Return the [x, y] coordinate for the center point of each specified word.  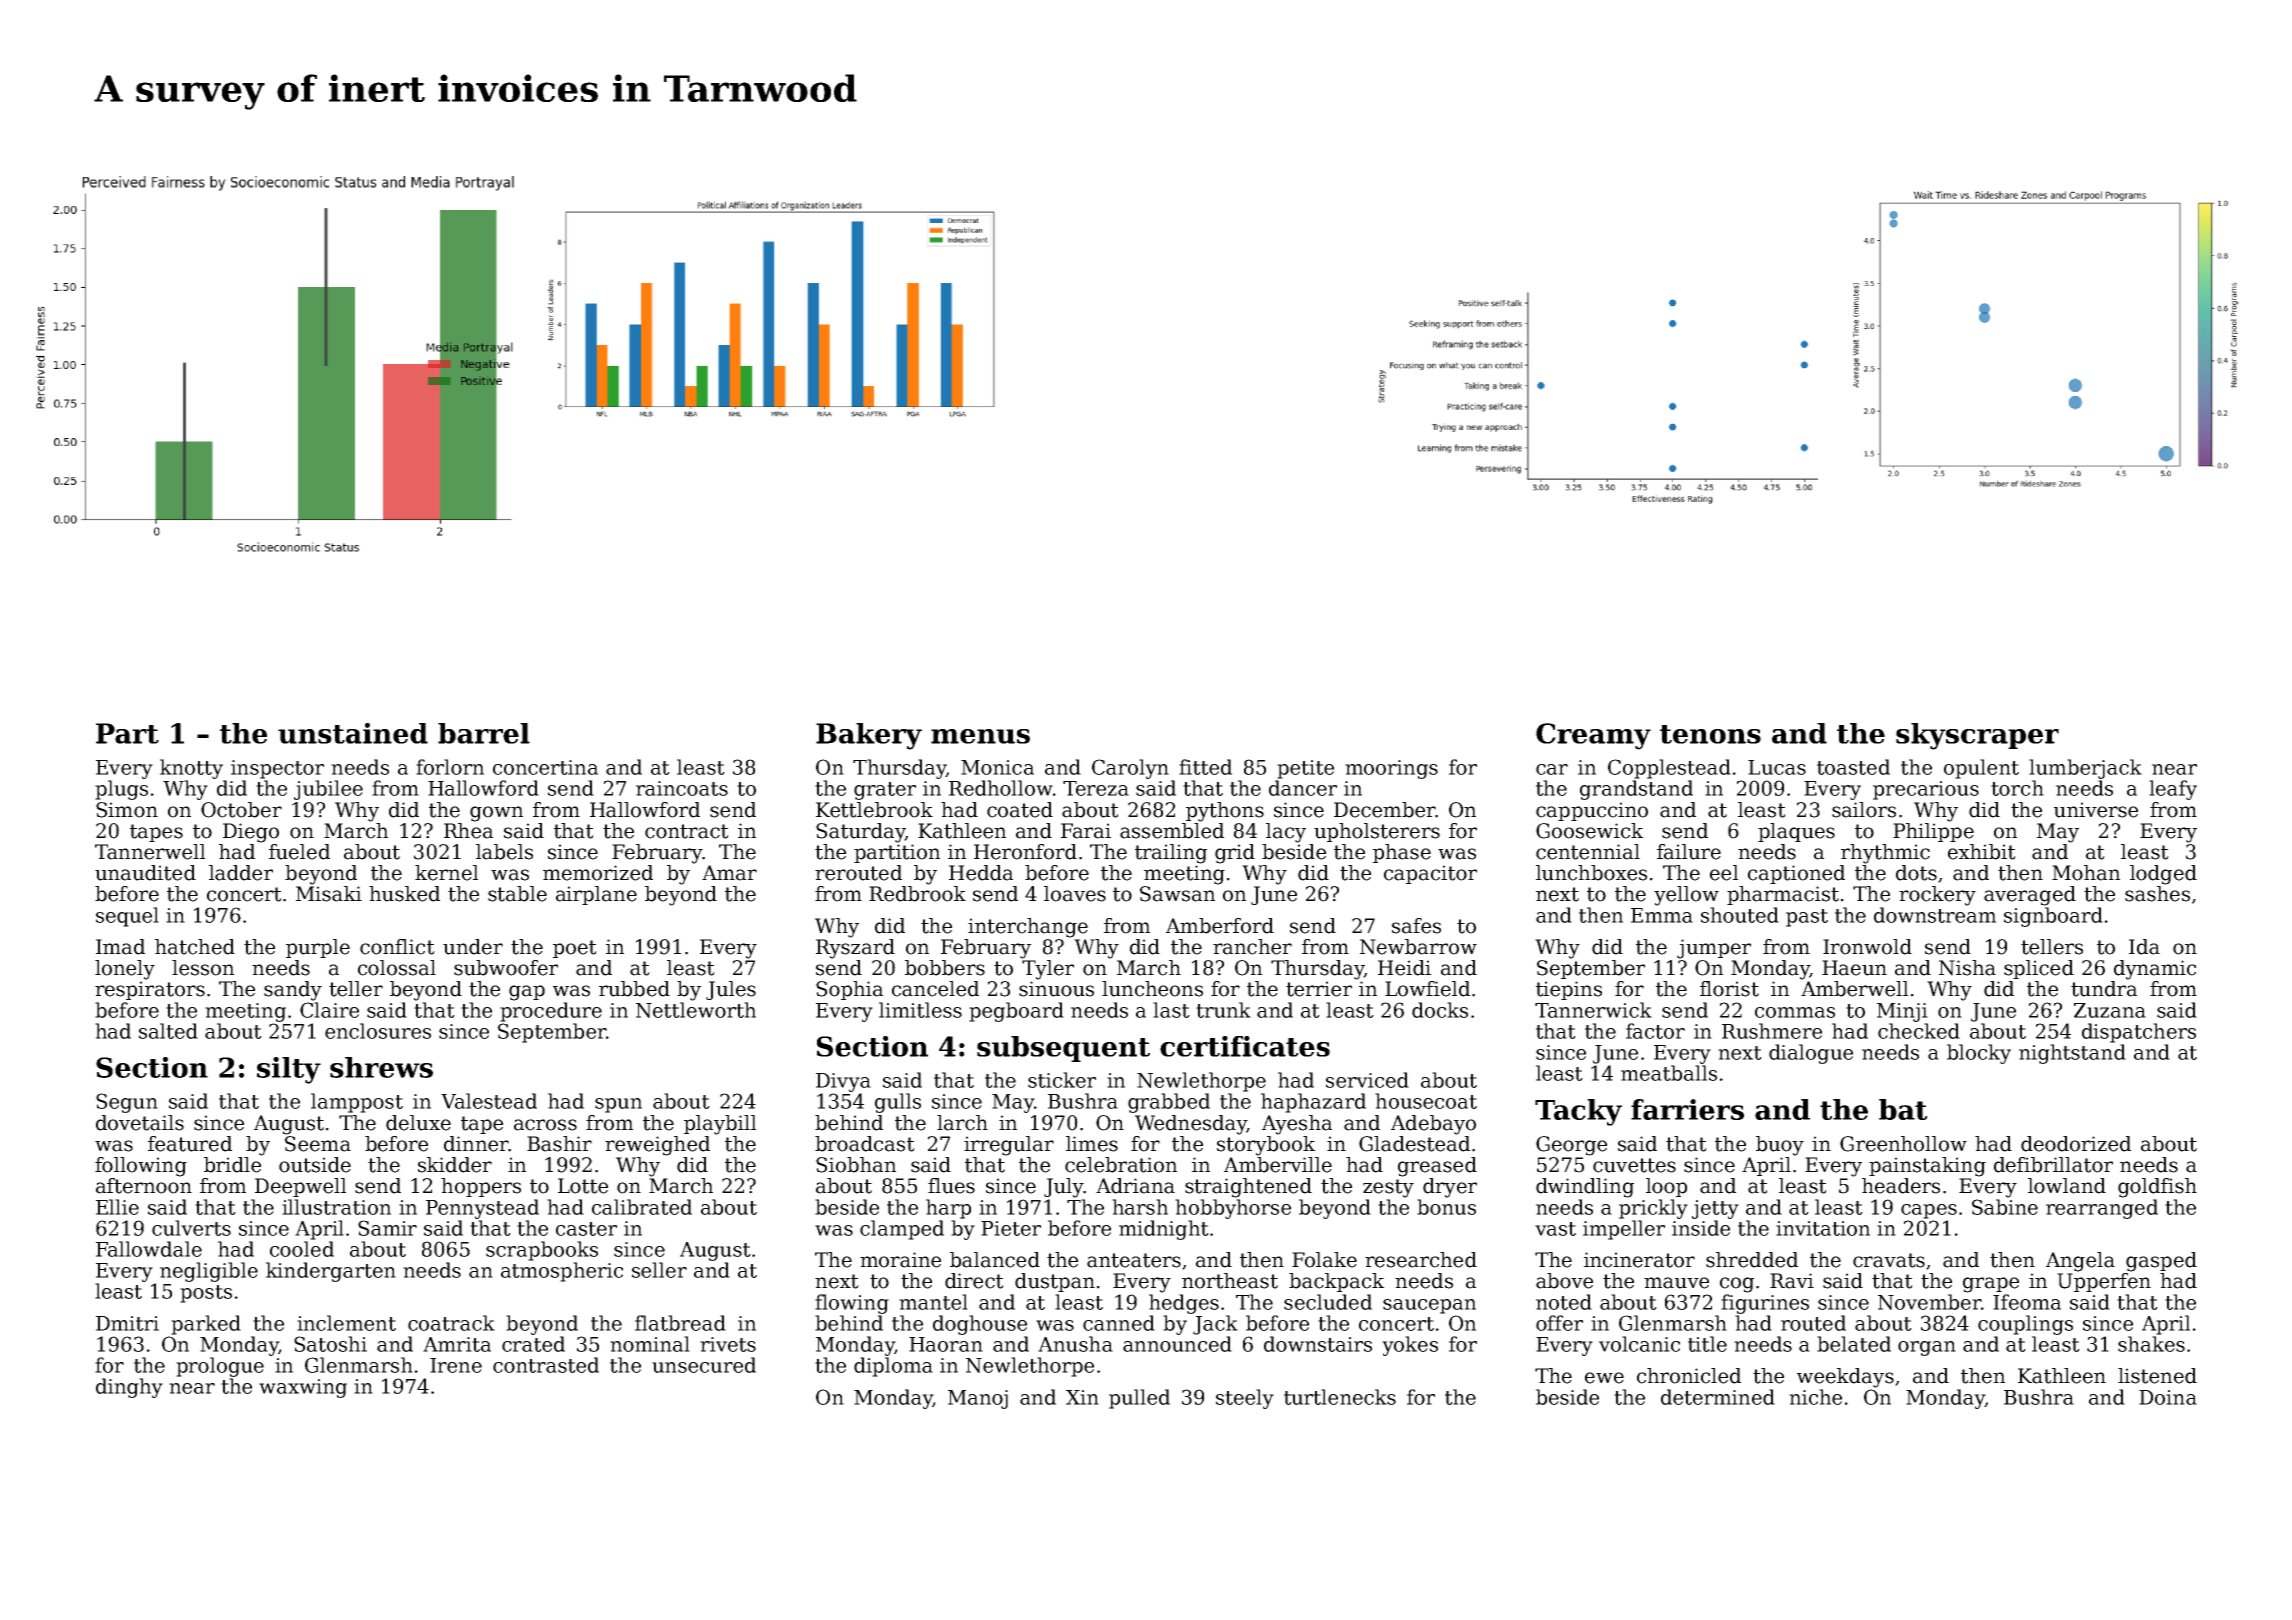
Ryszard [855, 949]
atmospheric [562, 1272]
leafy [2173, 790]
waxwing [303, 1388]
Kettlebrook [874, 810]
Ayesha [1297, 1125]
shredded [1752, 1260]
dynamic [2155, 970]
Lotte [583, 1186]
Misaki [329, 894]
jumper [1714, 949]
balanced [995, 1260]
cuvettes [1634, 1165]
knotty [191, 769]
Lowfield [1427, 989]
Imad [120, 947]
